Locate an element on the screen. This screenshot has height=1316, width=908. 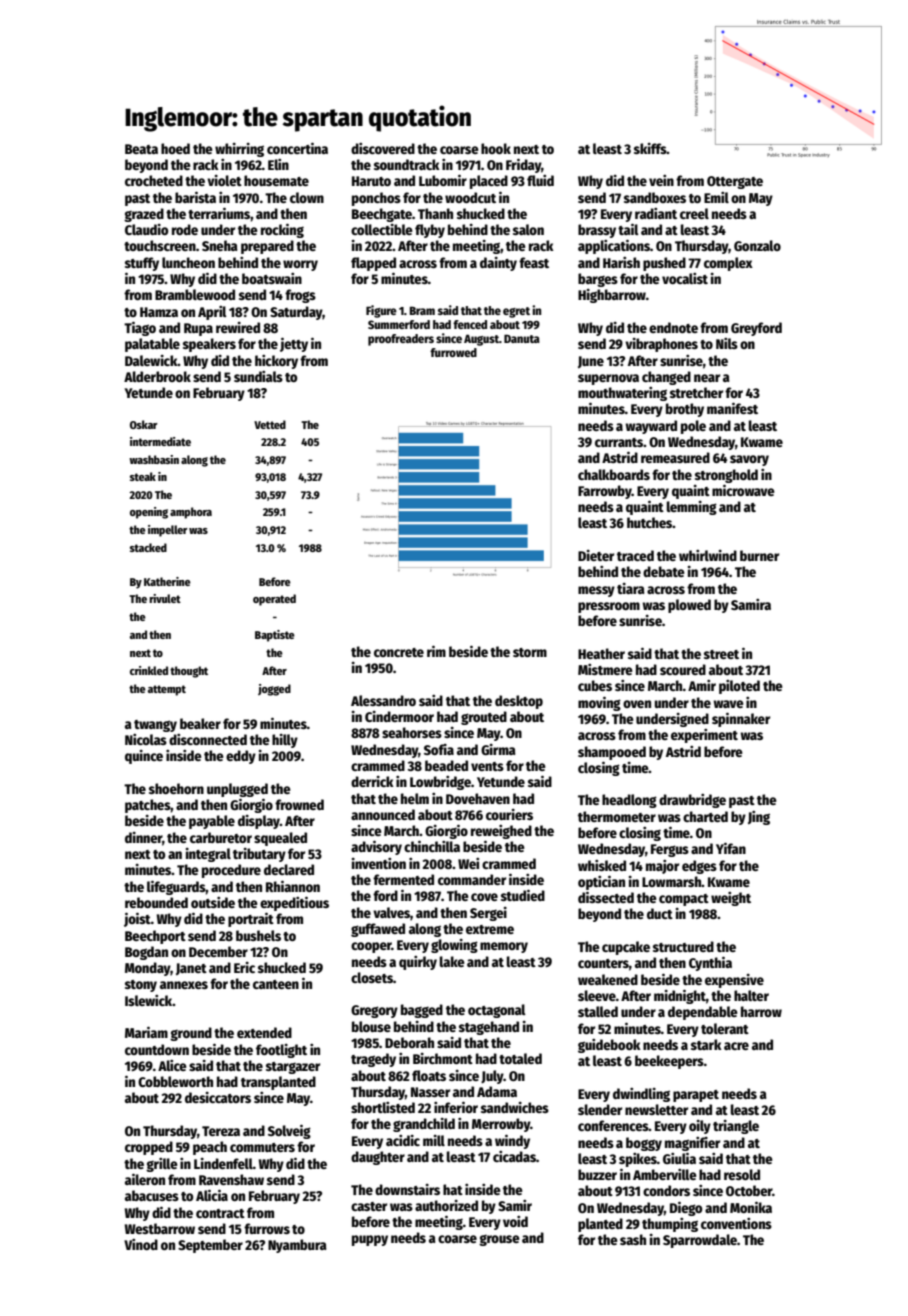
Beata is located at coordinates (141, 149).
